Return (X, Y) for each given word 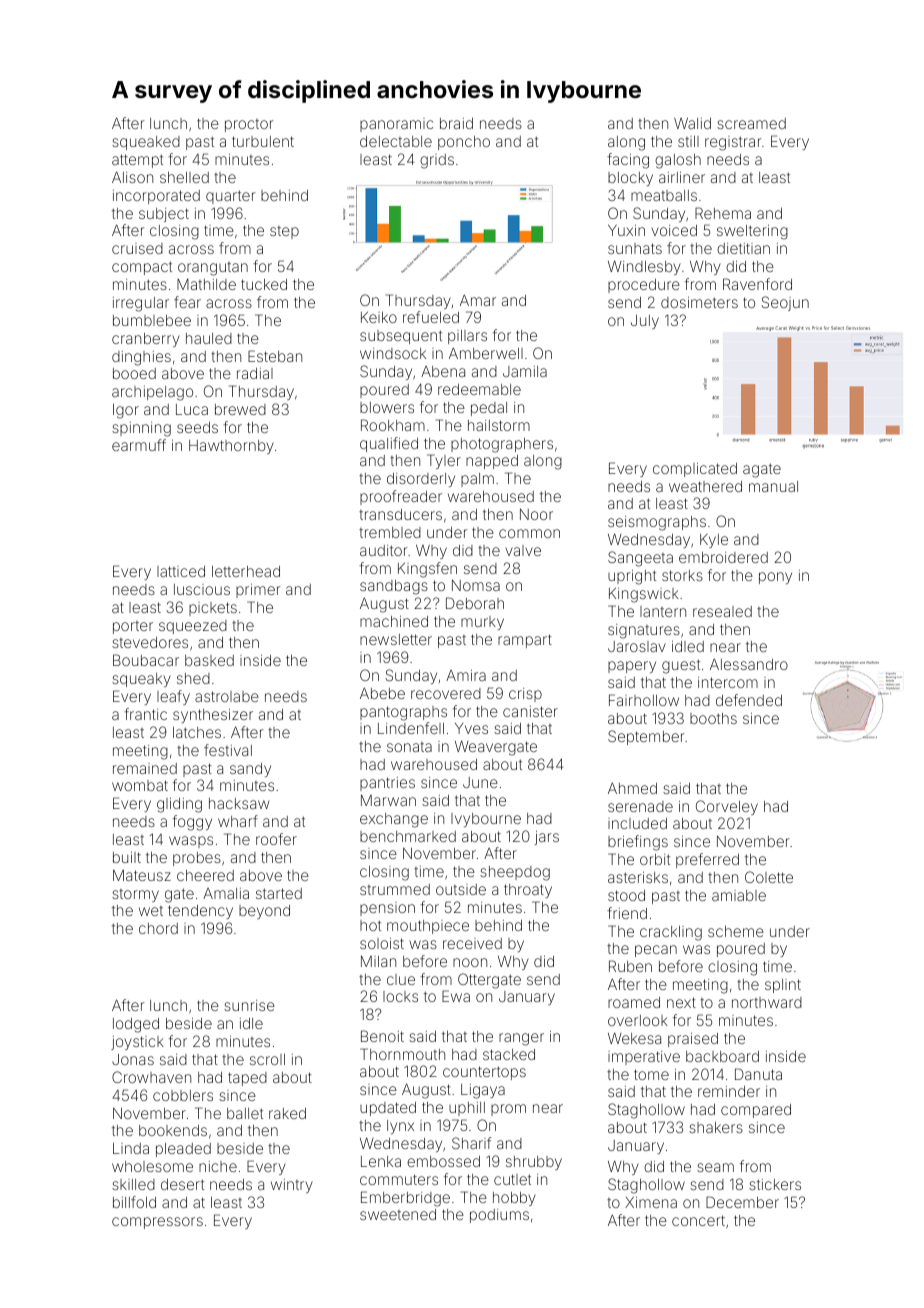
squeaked (146, 143)
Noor (536, 514)
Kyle (714, 541)
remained (145, 768)
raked (287, 1113)
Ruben (630, 966)
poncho (464, 143)
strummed (395, 889)
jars (547, 838)
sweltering (752, 232)
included (637, 823)
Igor (126, 411)
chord (158, 928)
